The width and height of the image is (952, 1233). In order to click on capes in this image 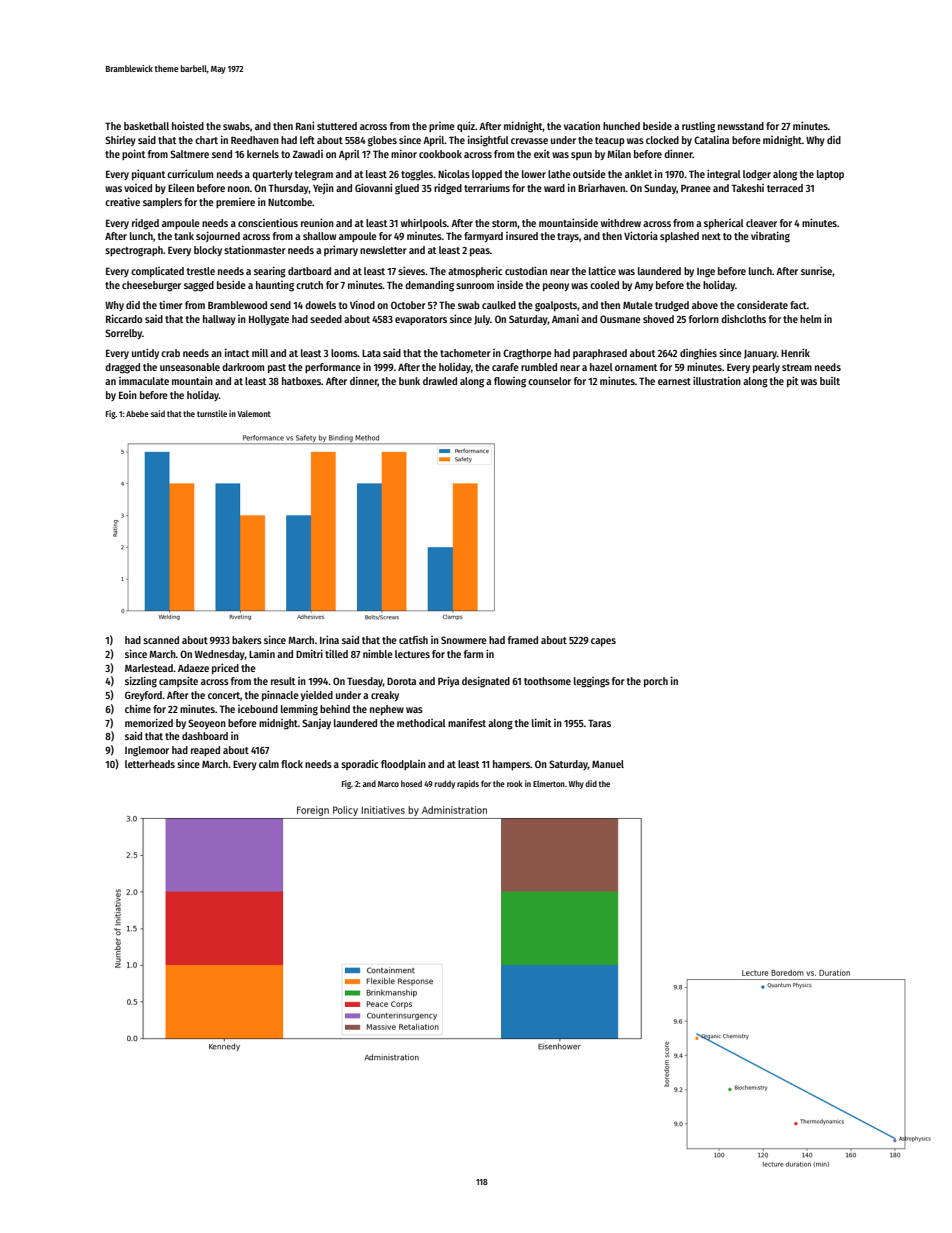, I will do `click(603, 642)`.
